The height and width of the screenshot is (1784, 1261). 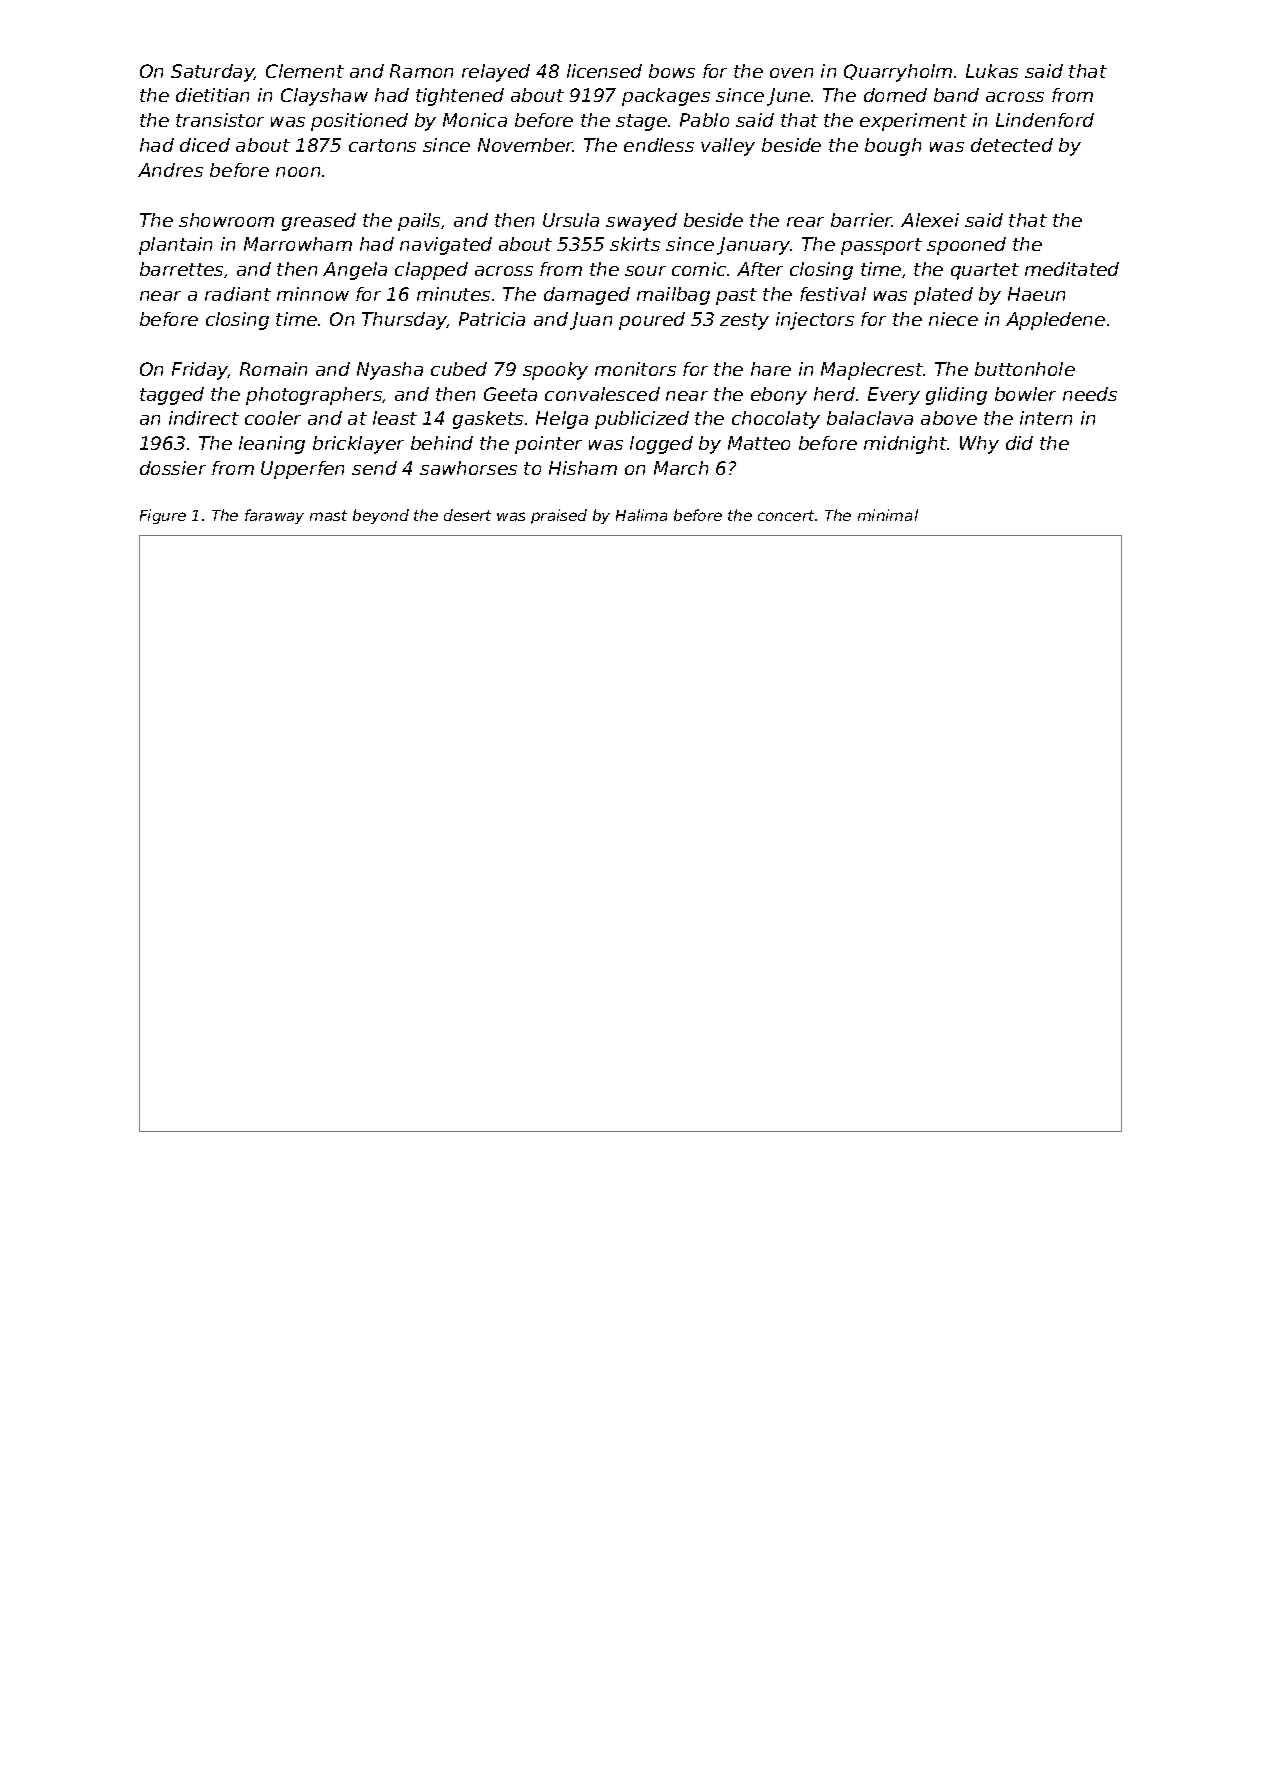 What do you see at coordinates (213, 73) in the screenshot?
I see `Saturday` at bounding box center [213, 73].
